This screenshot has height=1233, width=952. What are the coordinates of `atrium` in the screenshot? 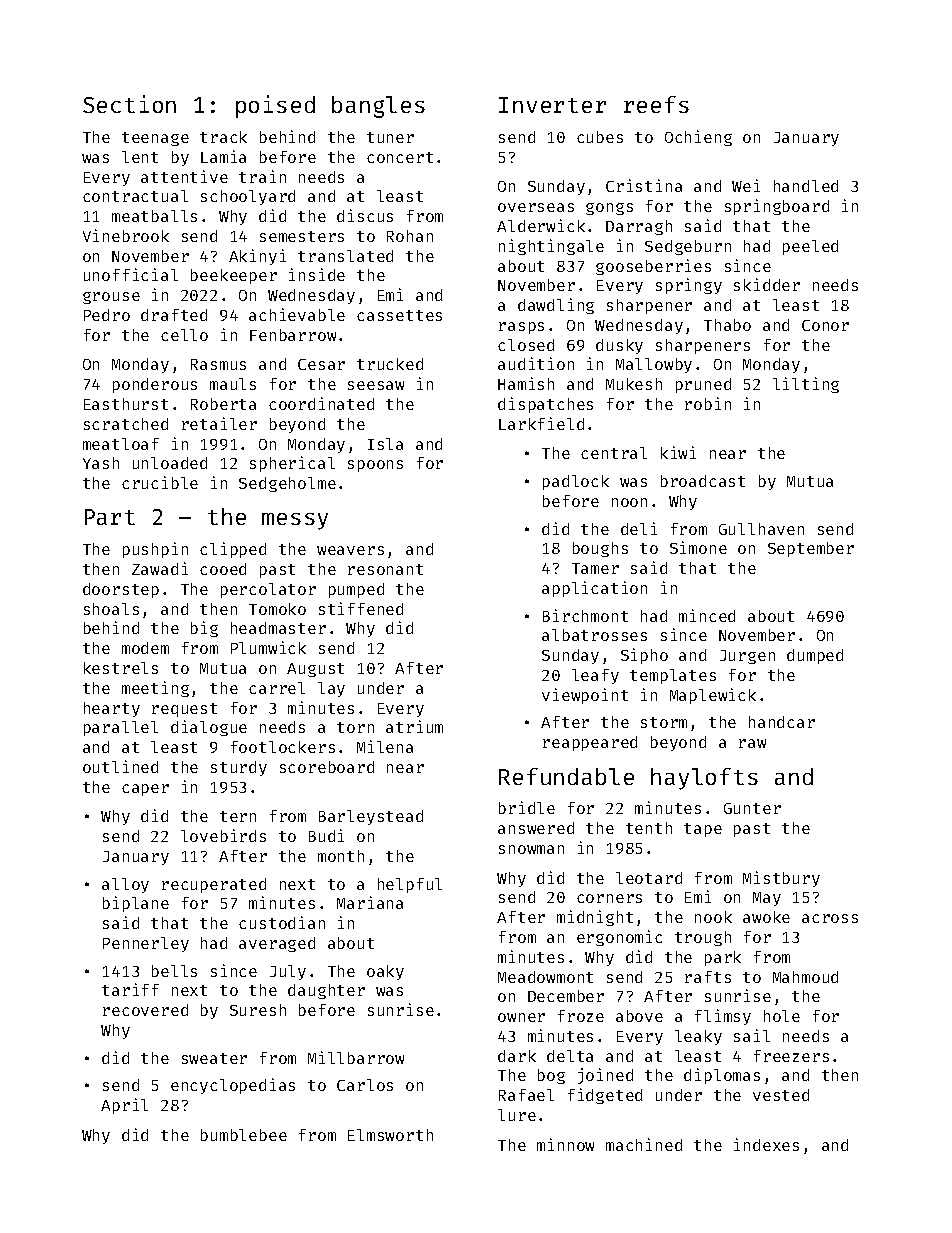 It's located at (414, 726).
